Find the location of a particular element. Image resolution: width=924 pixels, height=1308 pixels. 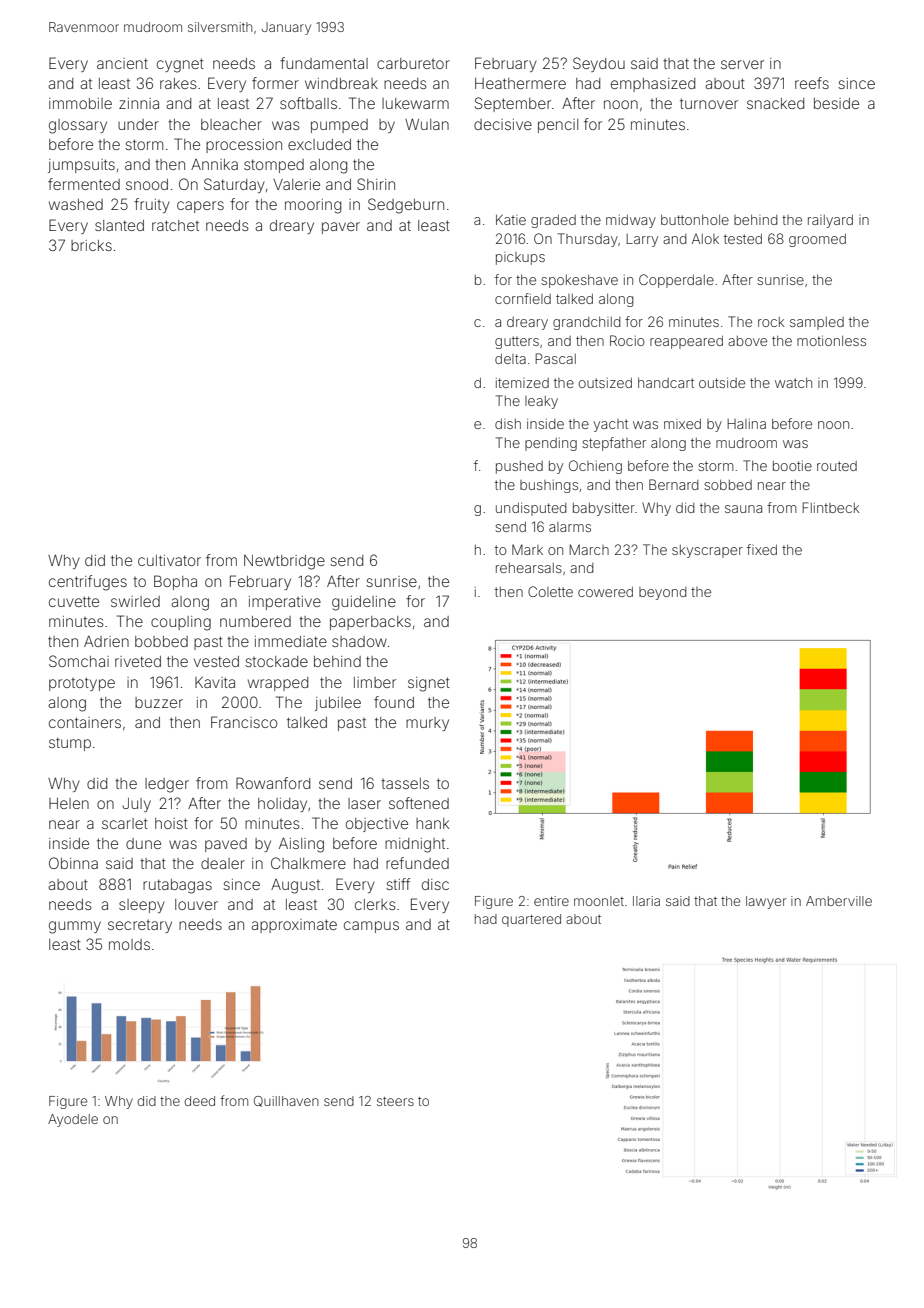

deed is located at coordinates (199, 1101).
